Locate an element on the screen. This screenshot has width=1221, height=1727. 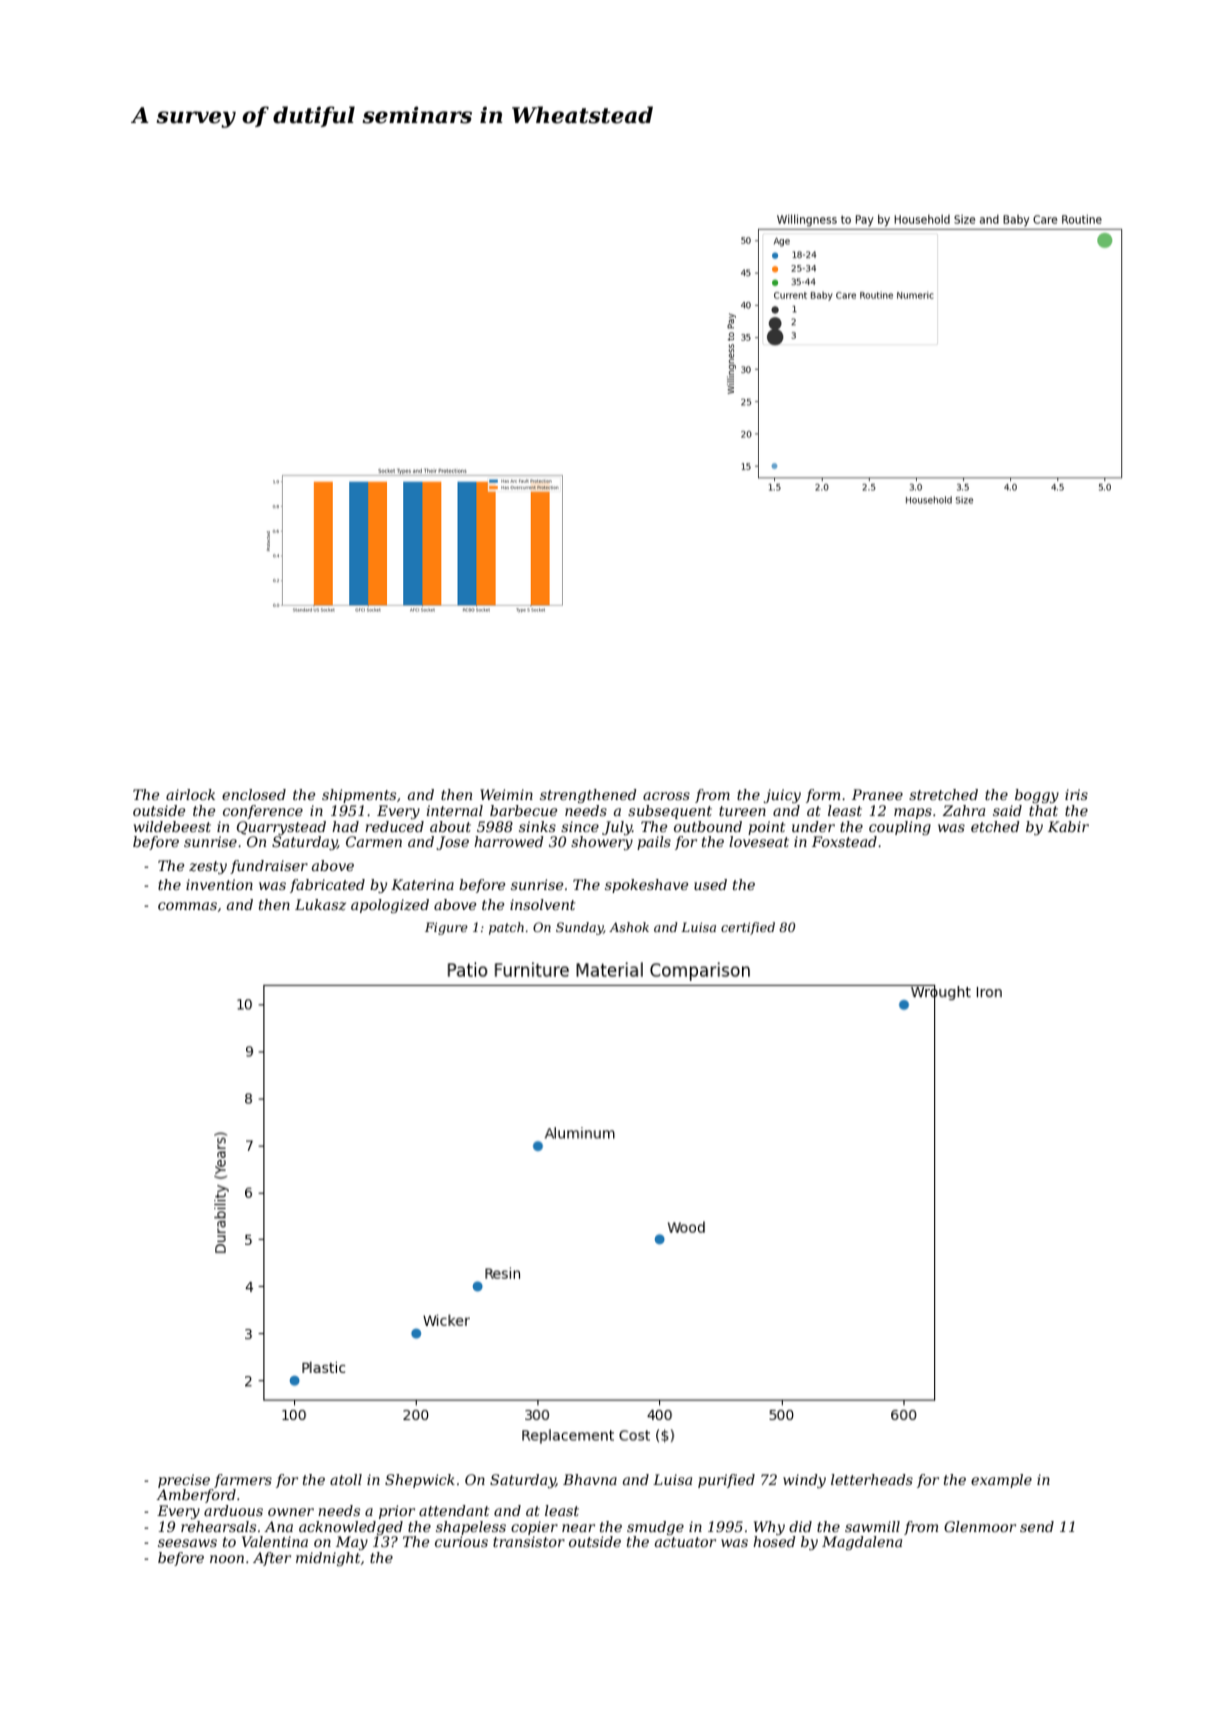
Ashok is located at coordinates (629, 927).
